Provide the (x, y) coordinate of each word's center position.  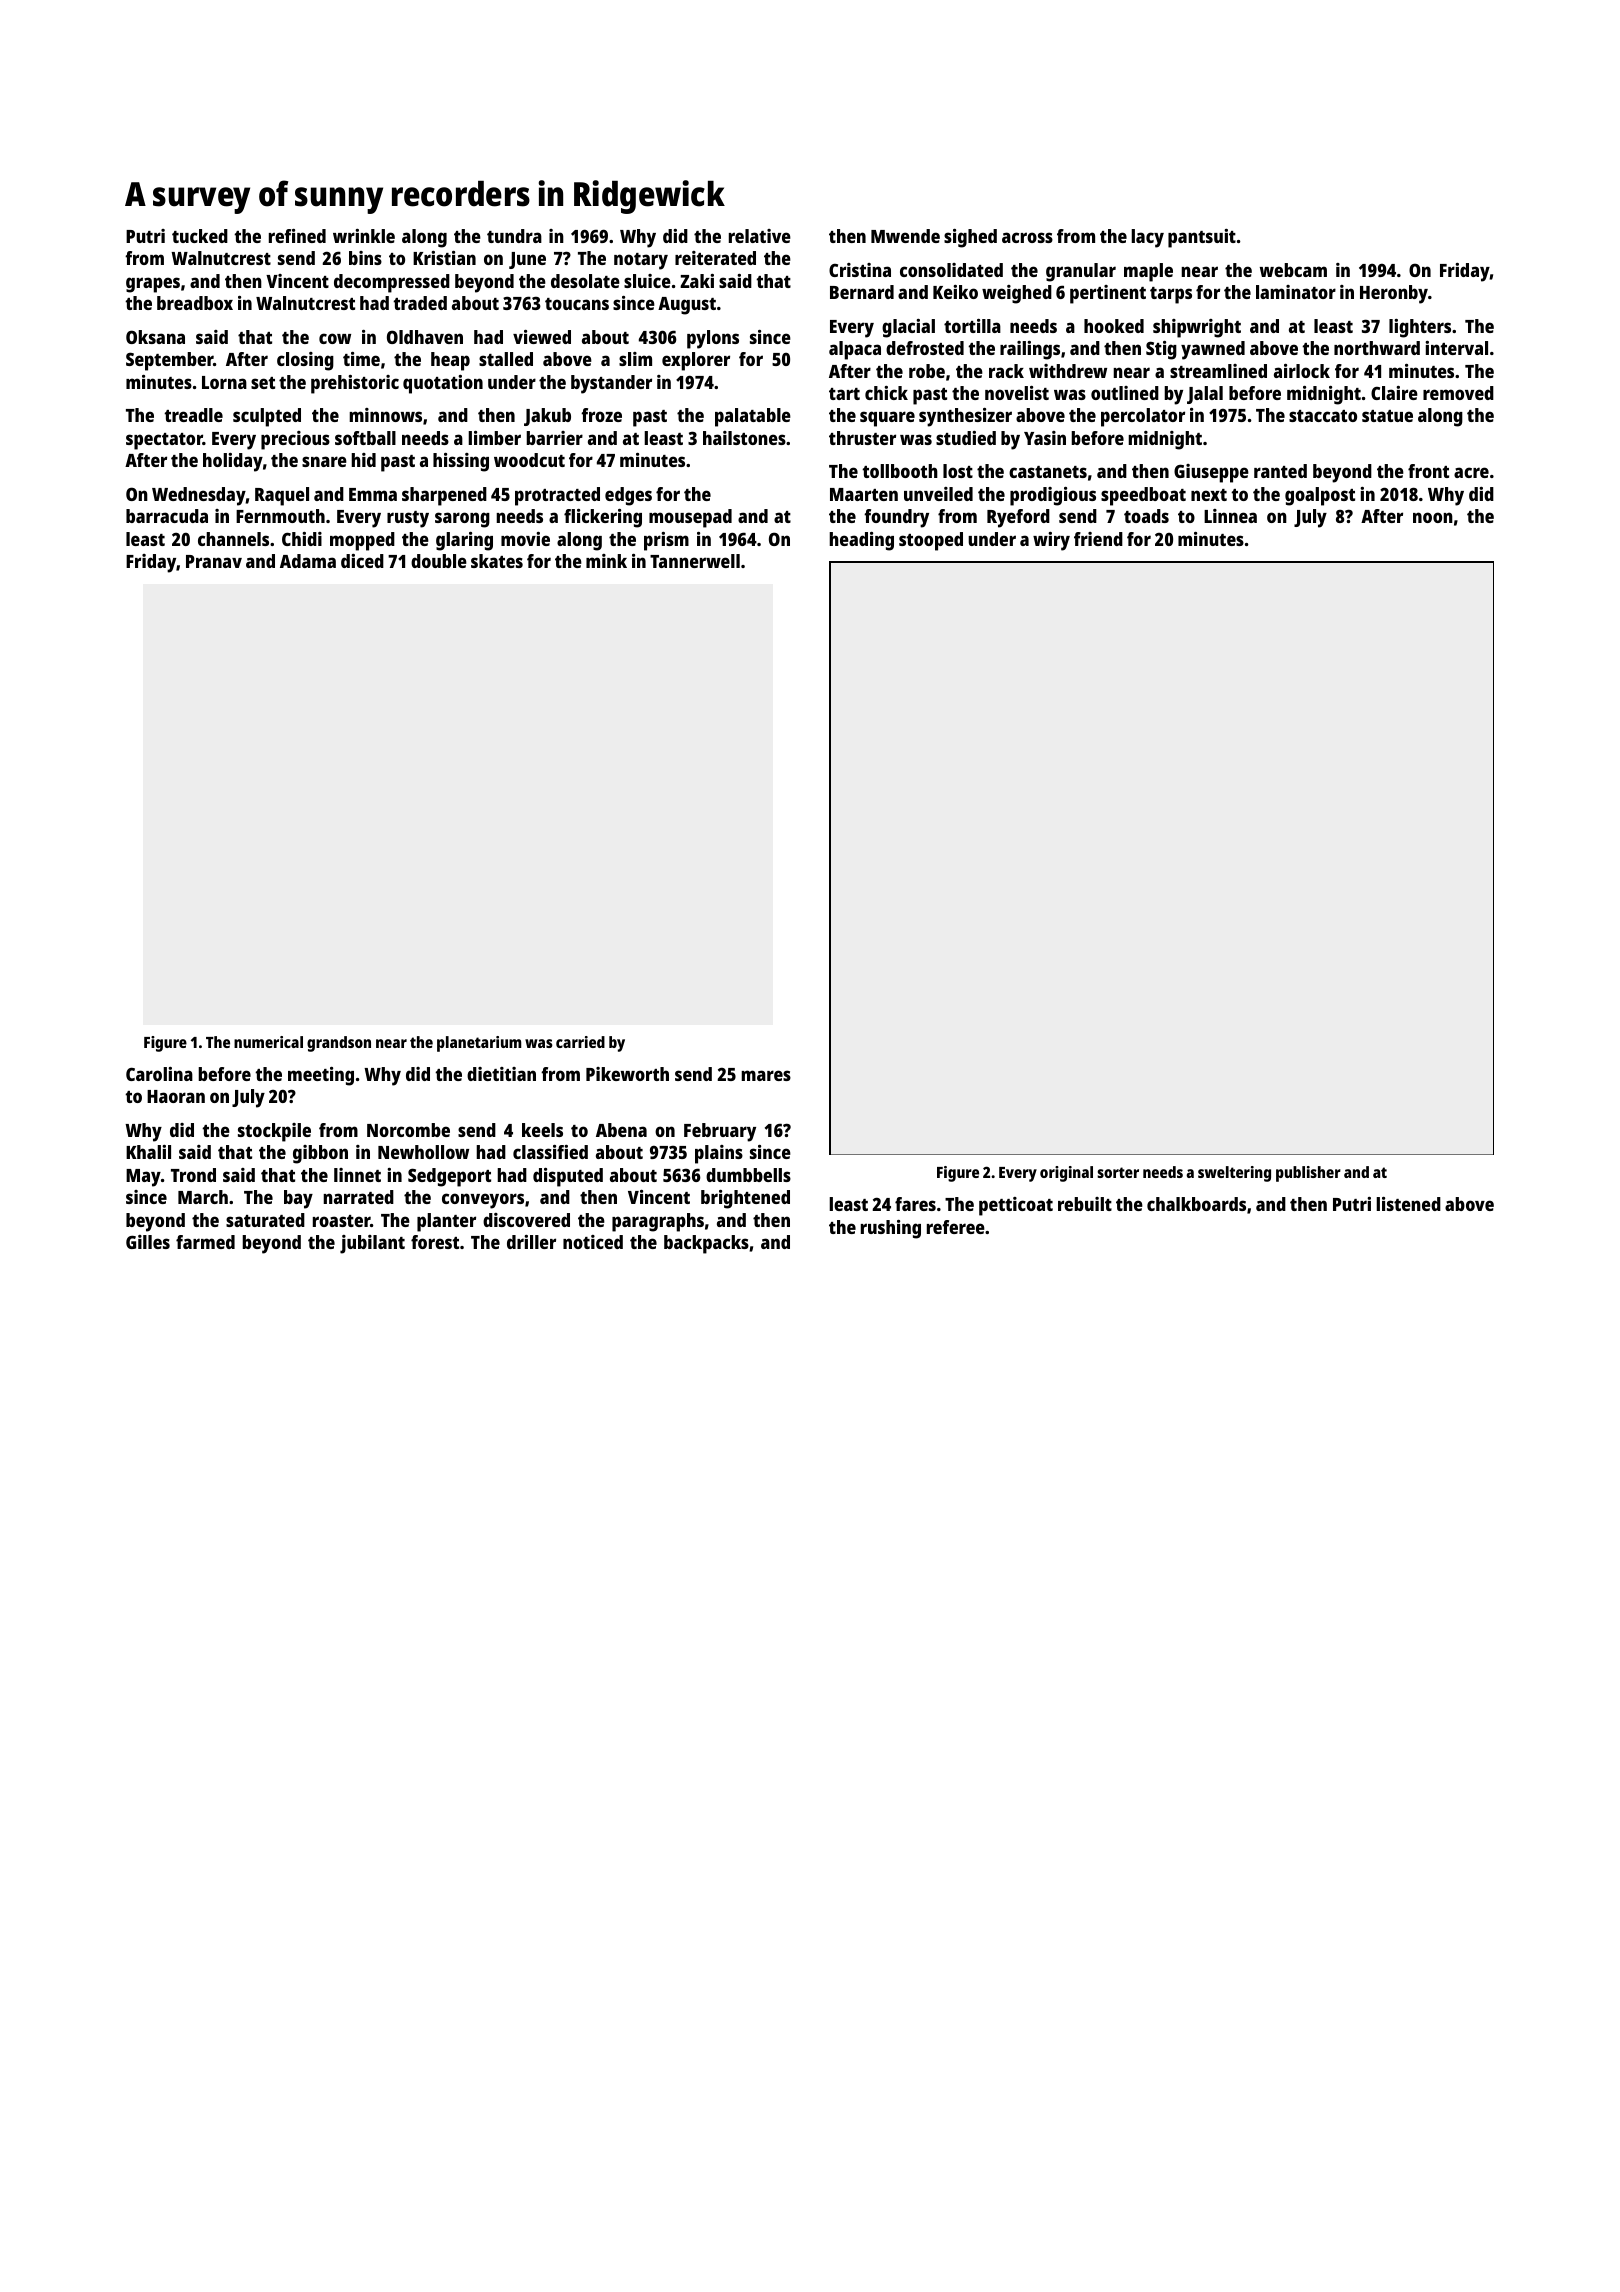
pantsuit (1202, 238)
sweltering (1234, 1174)
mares (766, 1075)
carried (580, 1042)
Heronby (1394, 294)
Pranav (214, 561)
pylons (713, 339)
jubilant (372, 1244)
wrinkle (364, 236)
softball (365, 438)
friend (1098, 539)
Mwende (905, 236)
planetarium (479, 1044)
